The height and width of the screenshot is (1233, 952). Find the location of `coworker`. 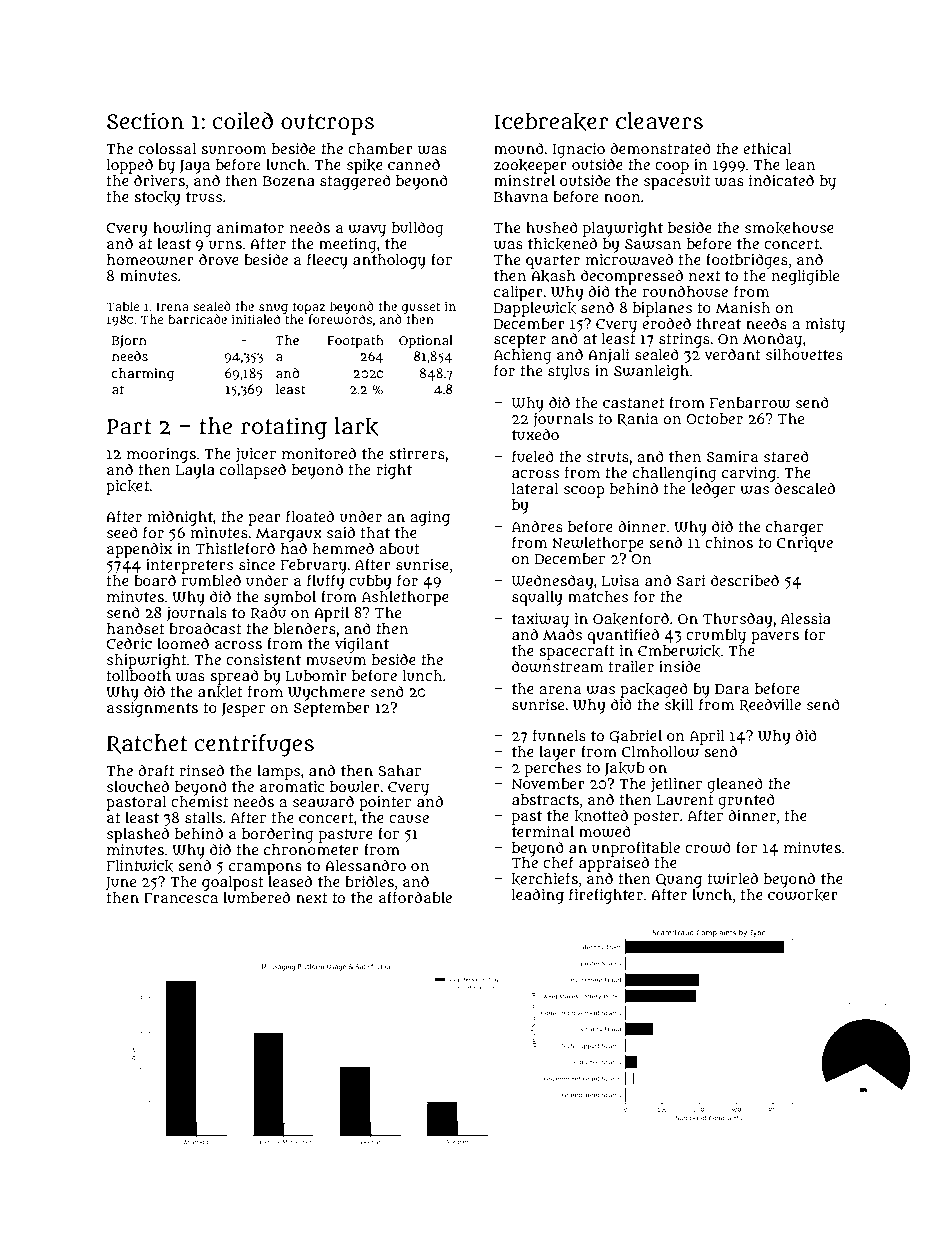

coworker is located at coordinates (803, 895).
